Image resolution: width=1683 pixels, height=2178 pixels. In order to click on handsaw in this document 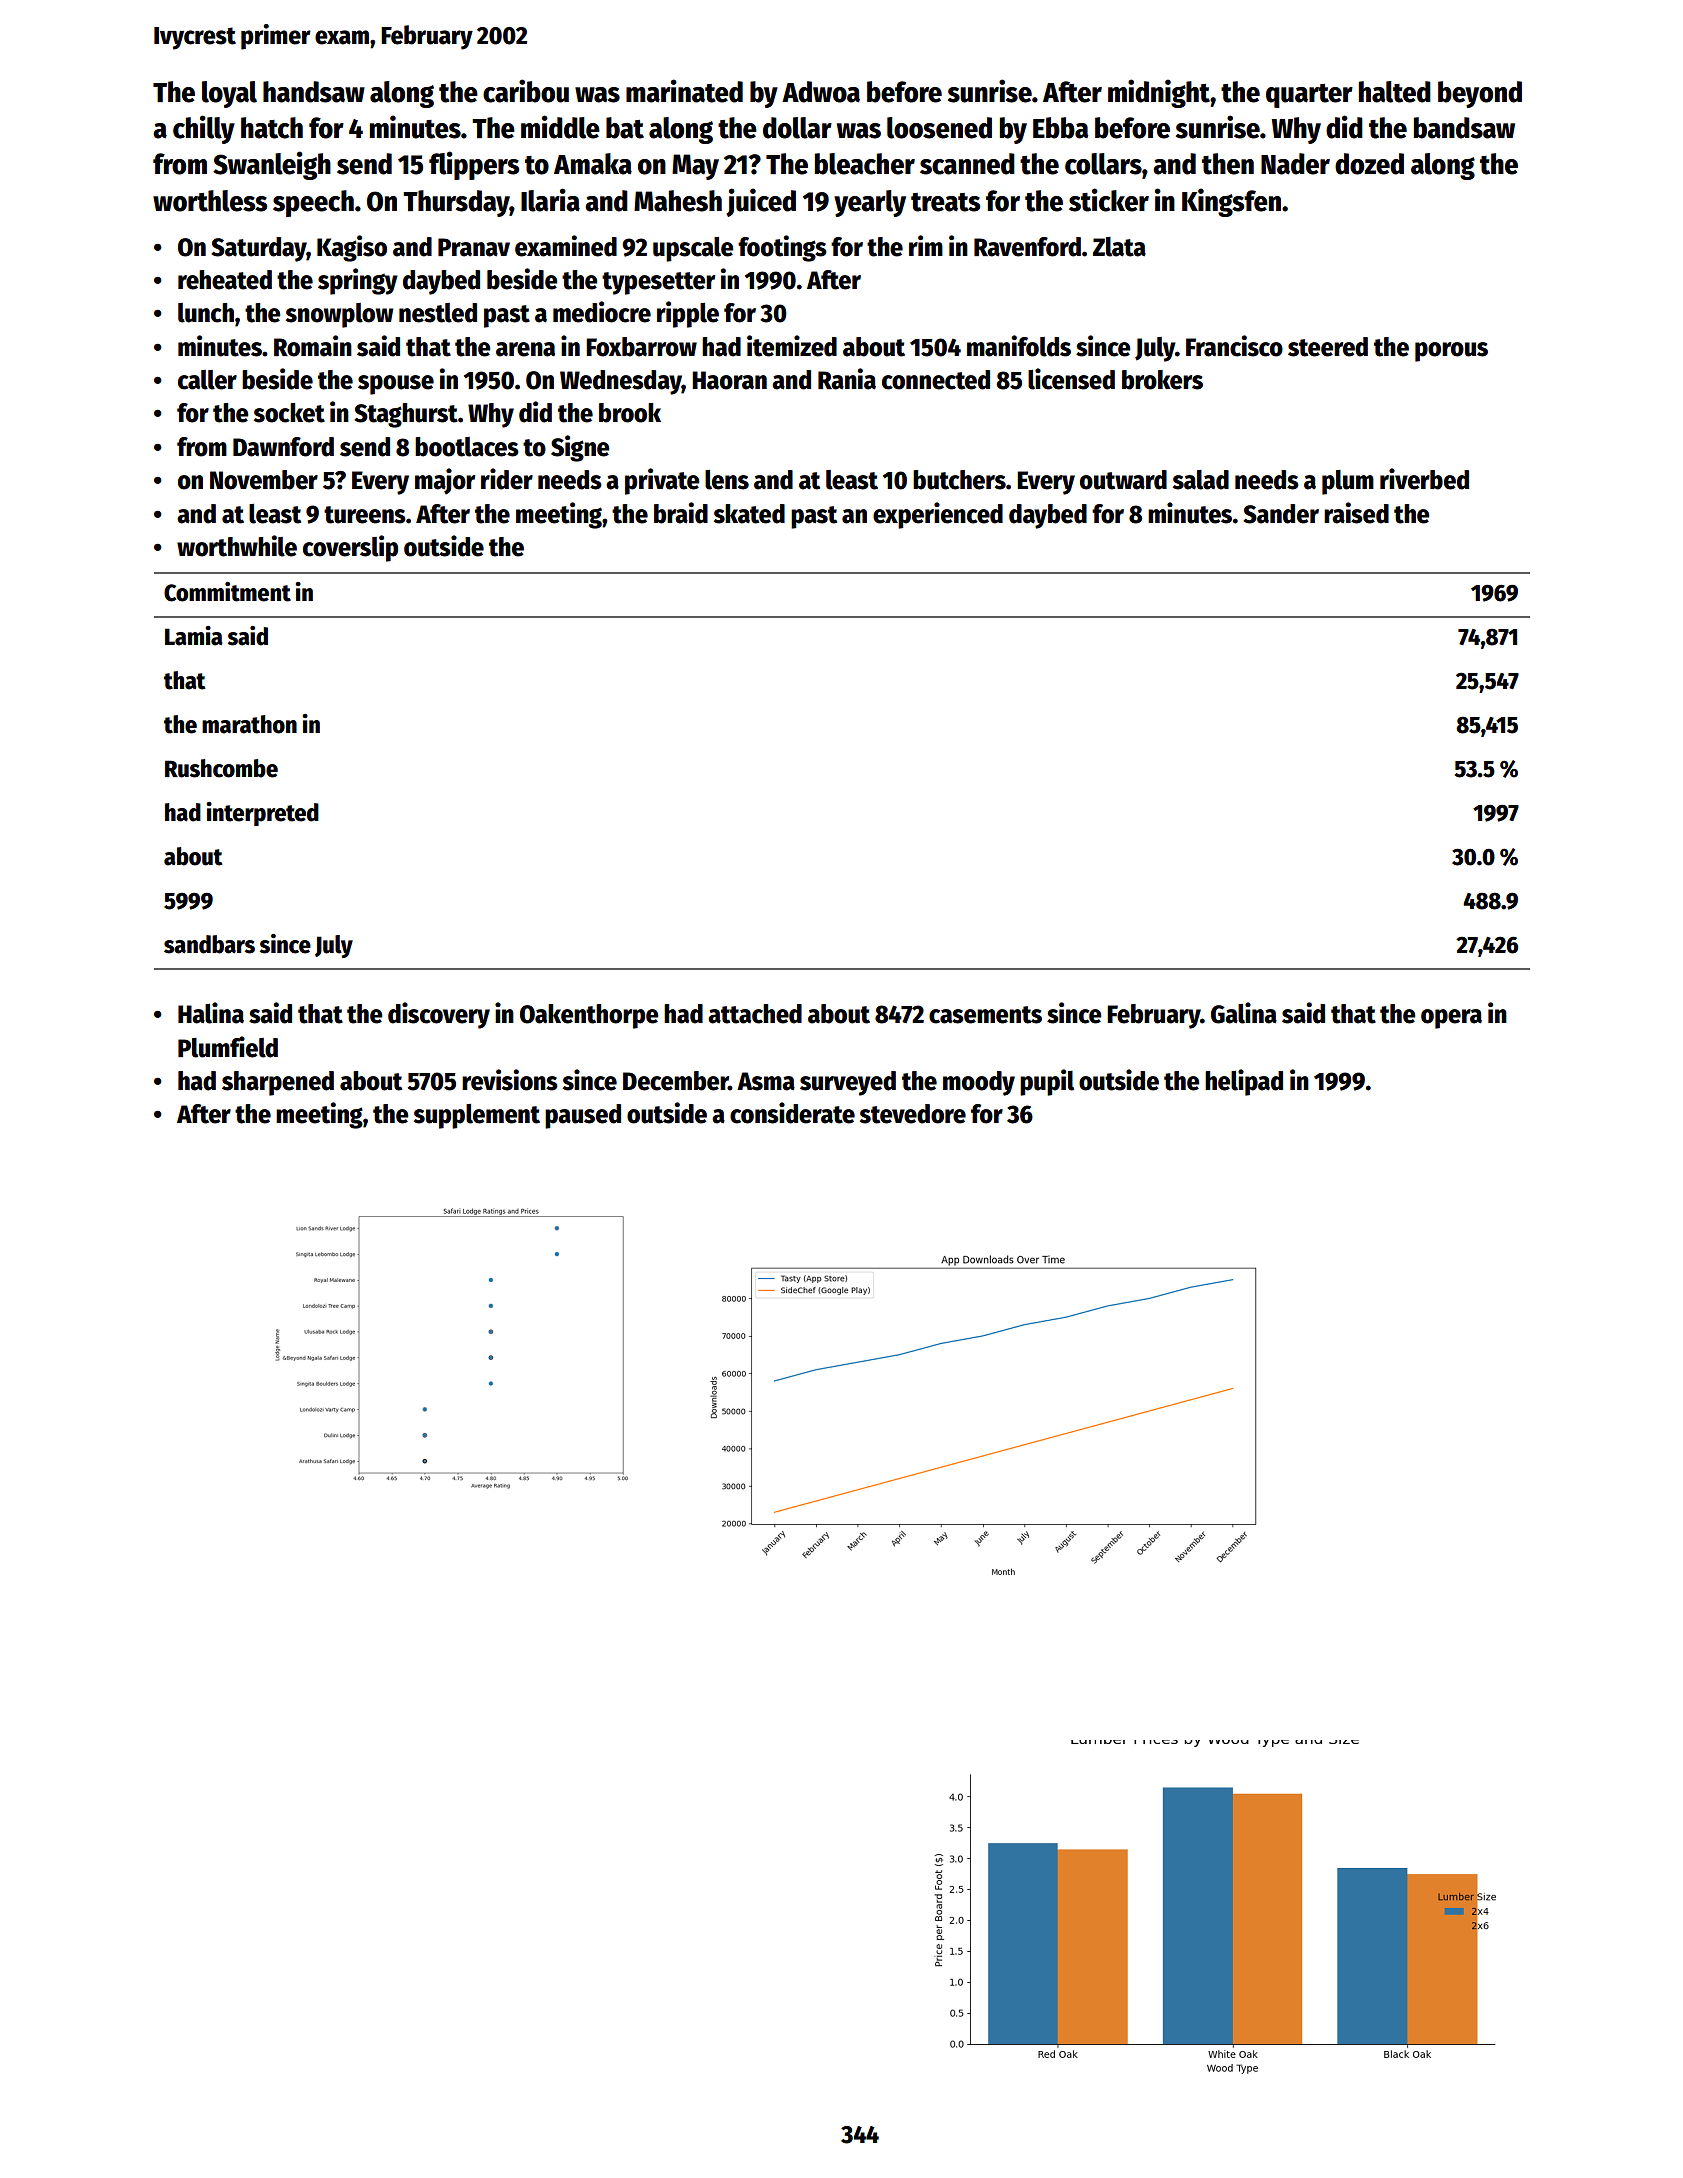, I will do `click(314, 92)`.
